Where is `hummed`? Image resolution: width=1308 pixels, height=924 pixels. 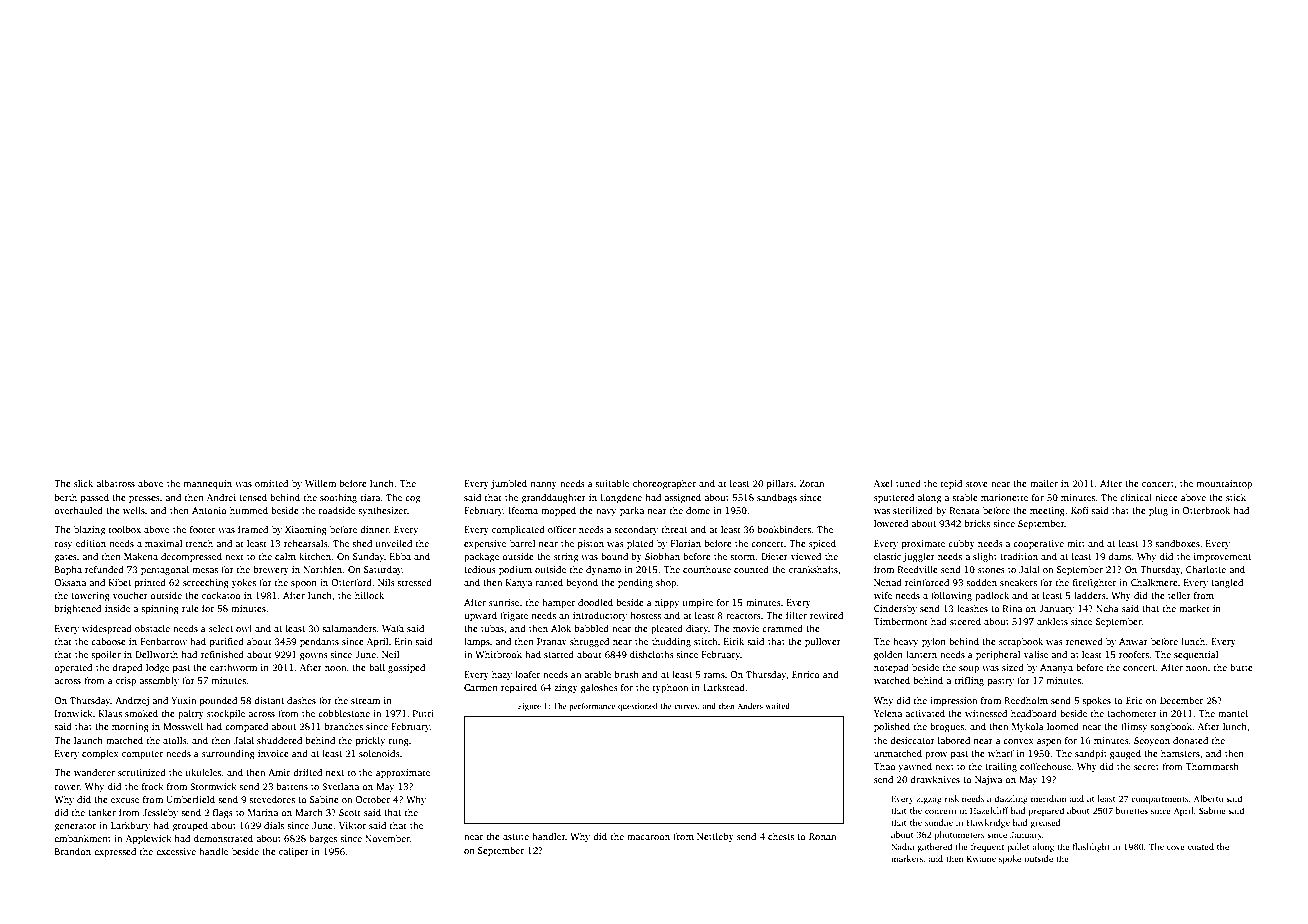
hummed is located at coordinates (249, 510).
